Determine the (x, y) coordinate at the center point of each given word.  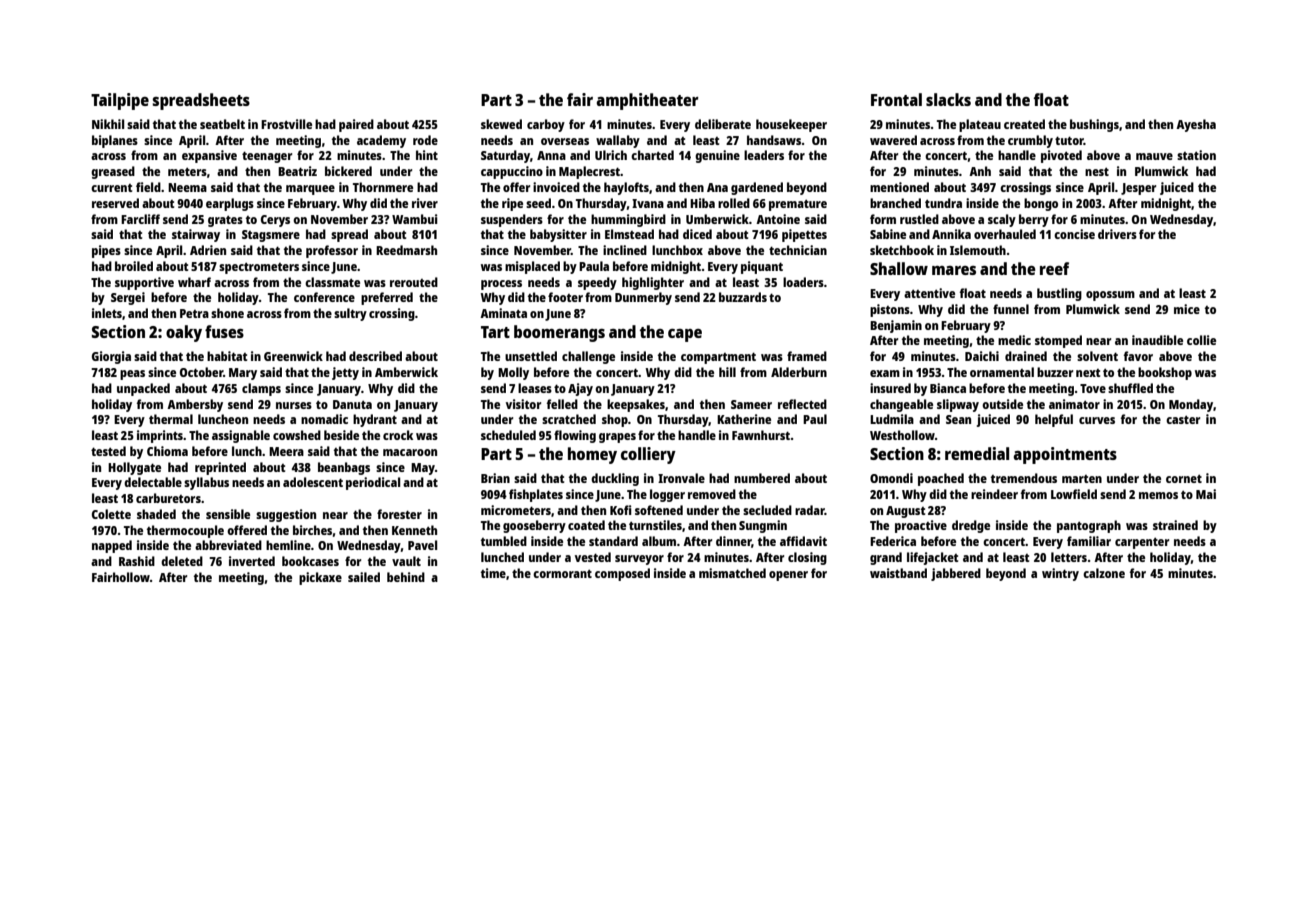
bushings (1094, 125)
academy (381, 141)
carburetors (168, 498)
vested (593, 557)
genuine (717, 156)
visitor (523, 404)
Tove (1093, 388)
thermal (171, 419)
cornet (1184, 479)
